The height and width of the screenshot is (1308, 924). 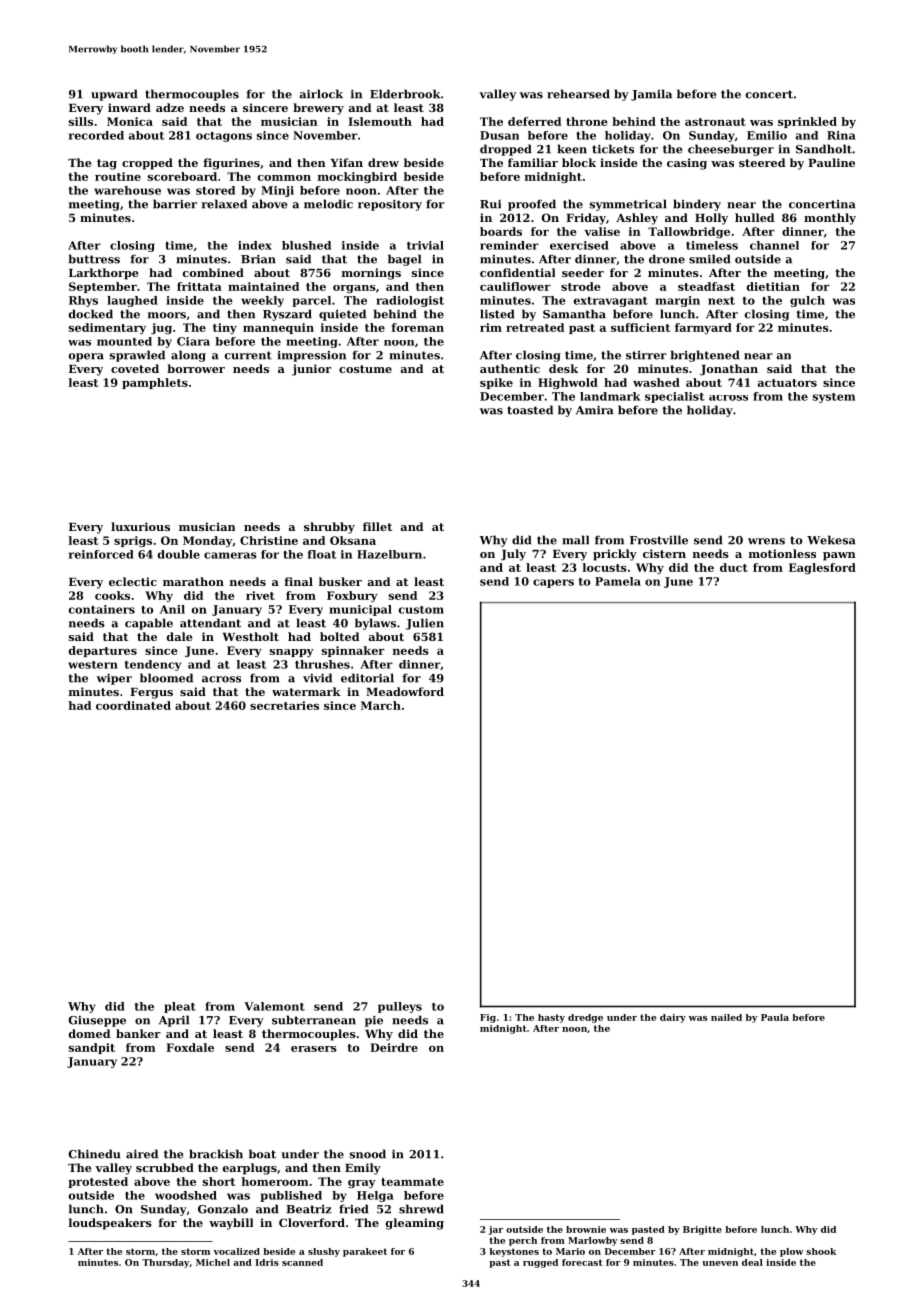 I want to click on Chinedu, so click(x=94, y=1154).
